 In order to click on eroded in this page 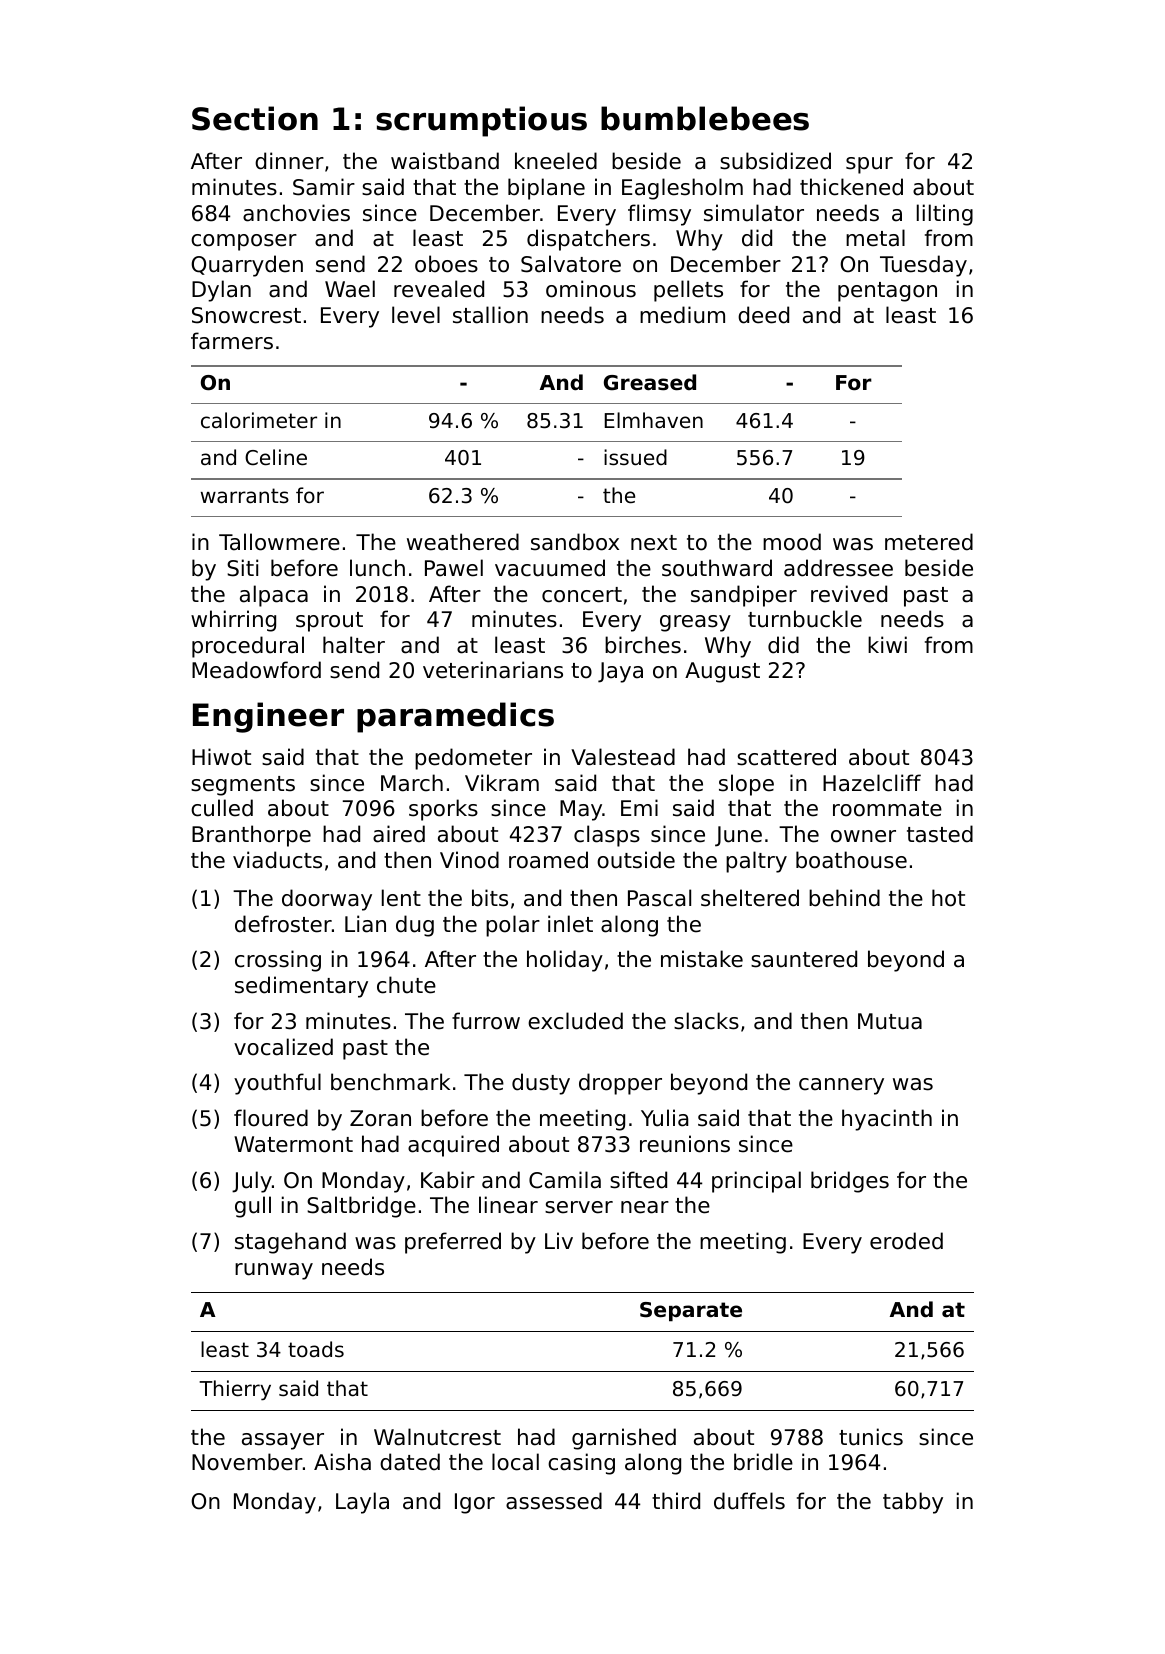, I will do `click(906, 1241)`.
